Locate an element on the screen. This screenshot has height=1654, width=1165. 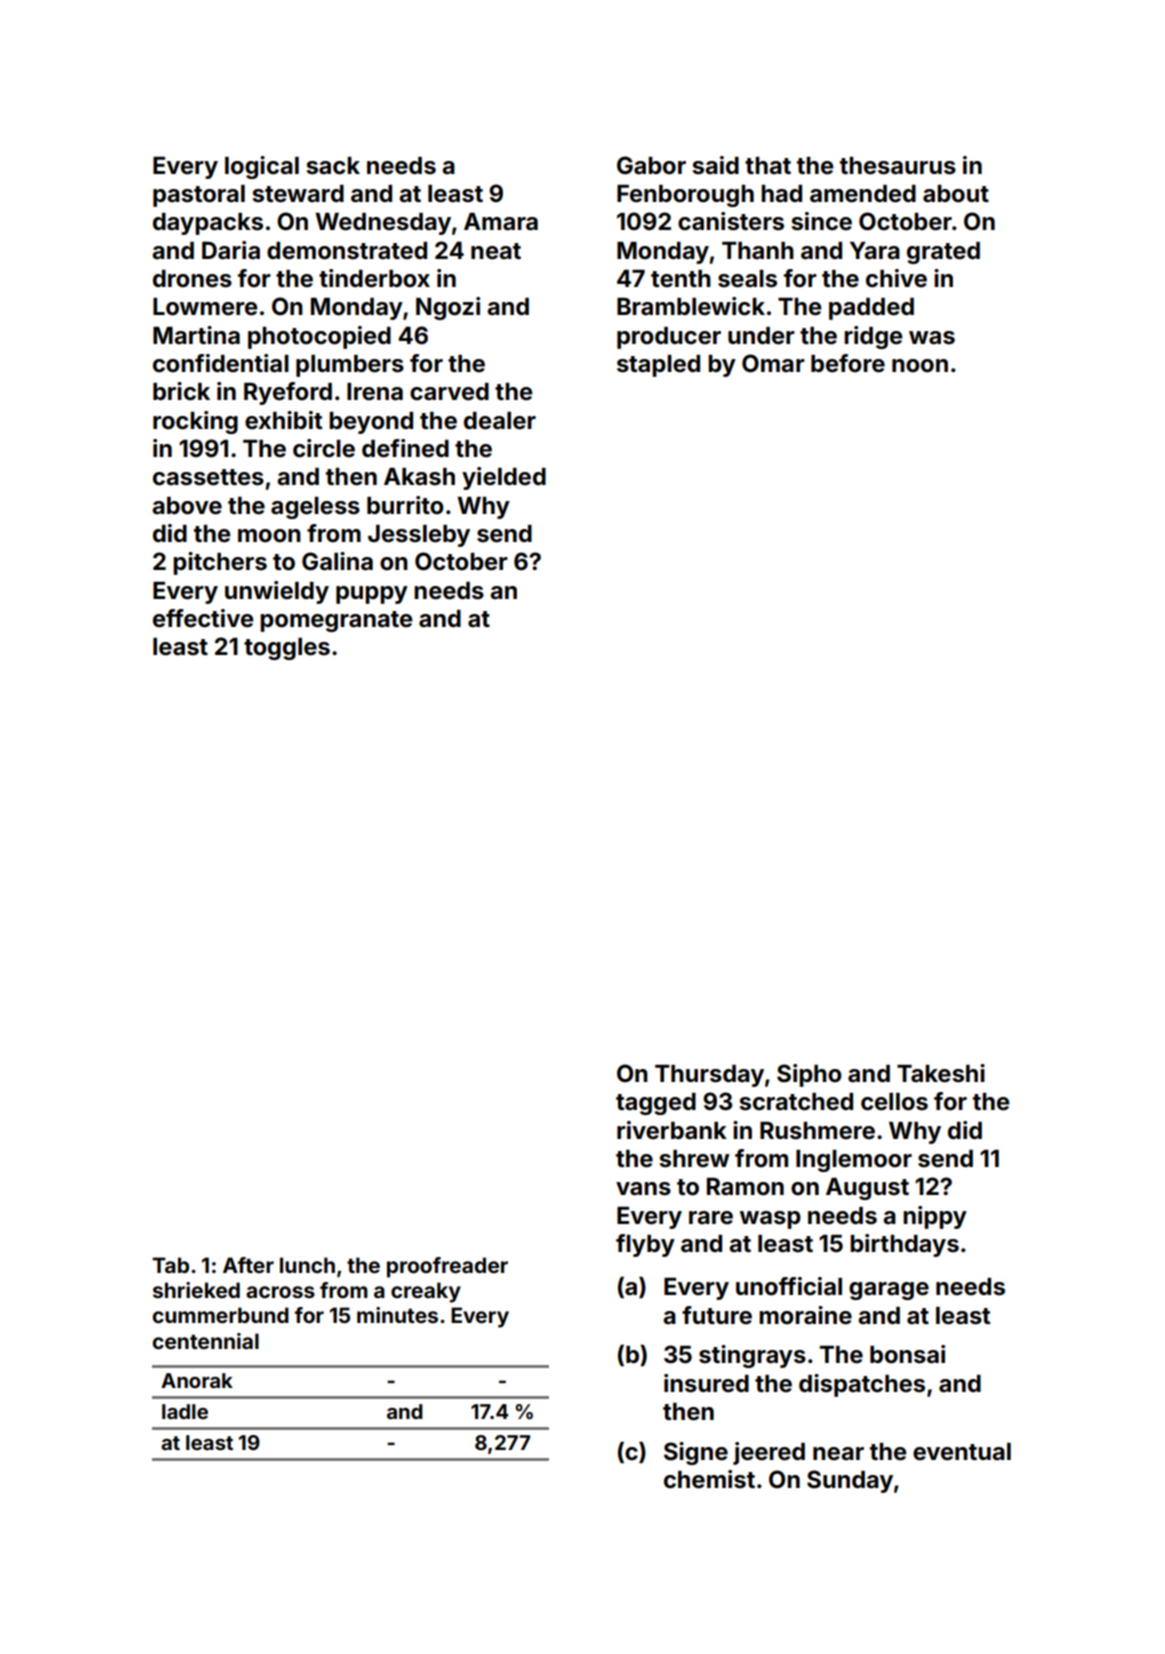
Takeshi is located at coordinates (941, 1073).
